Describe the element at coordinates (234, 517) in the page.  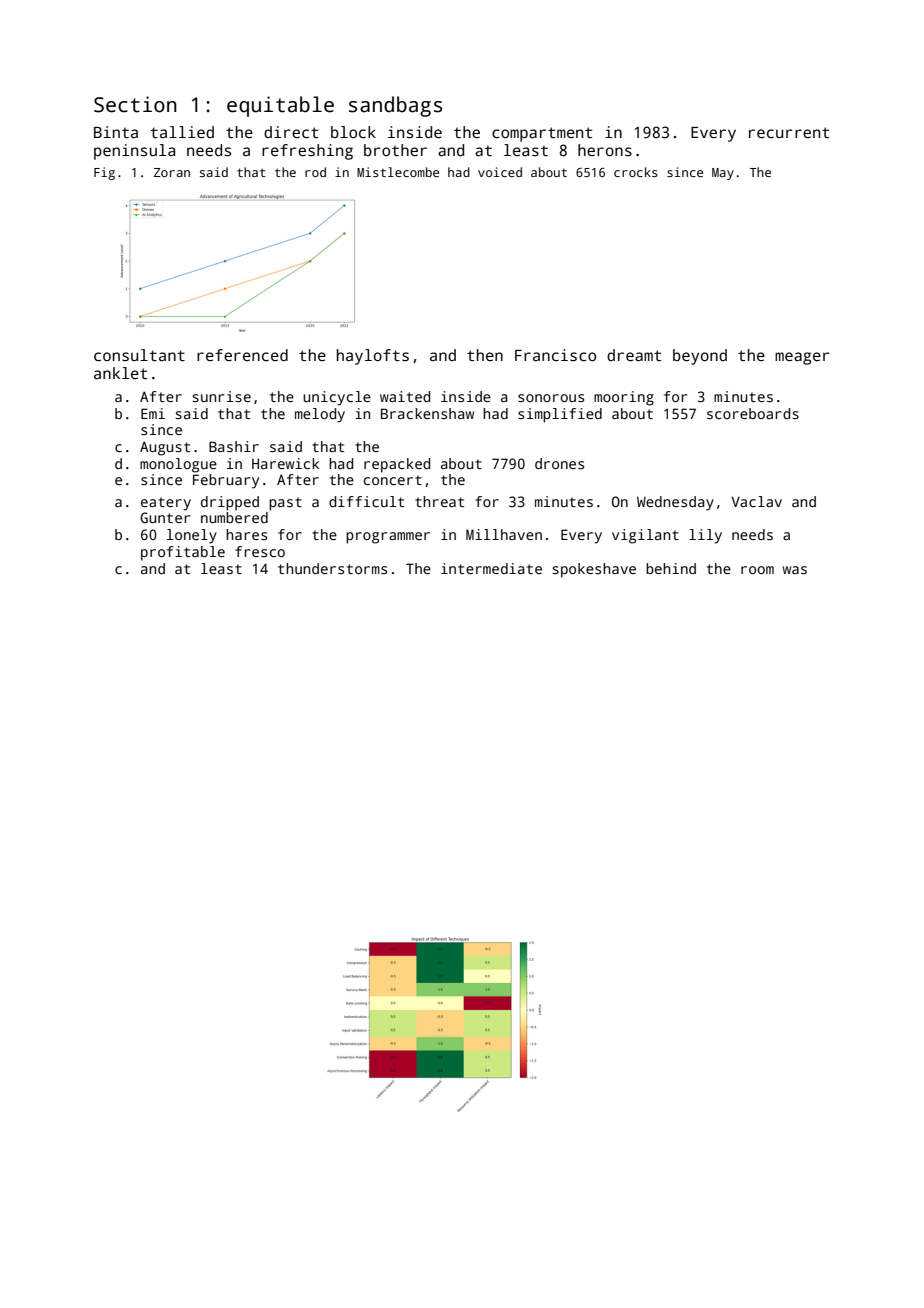
I see `numbered` at that location.
